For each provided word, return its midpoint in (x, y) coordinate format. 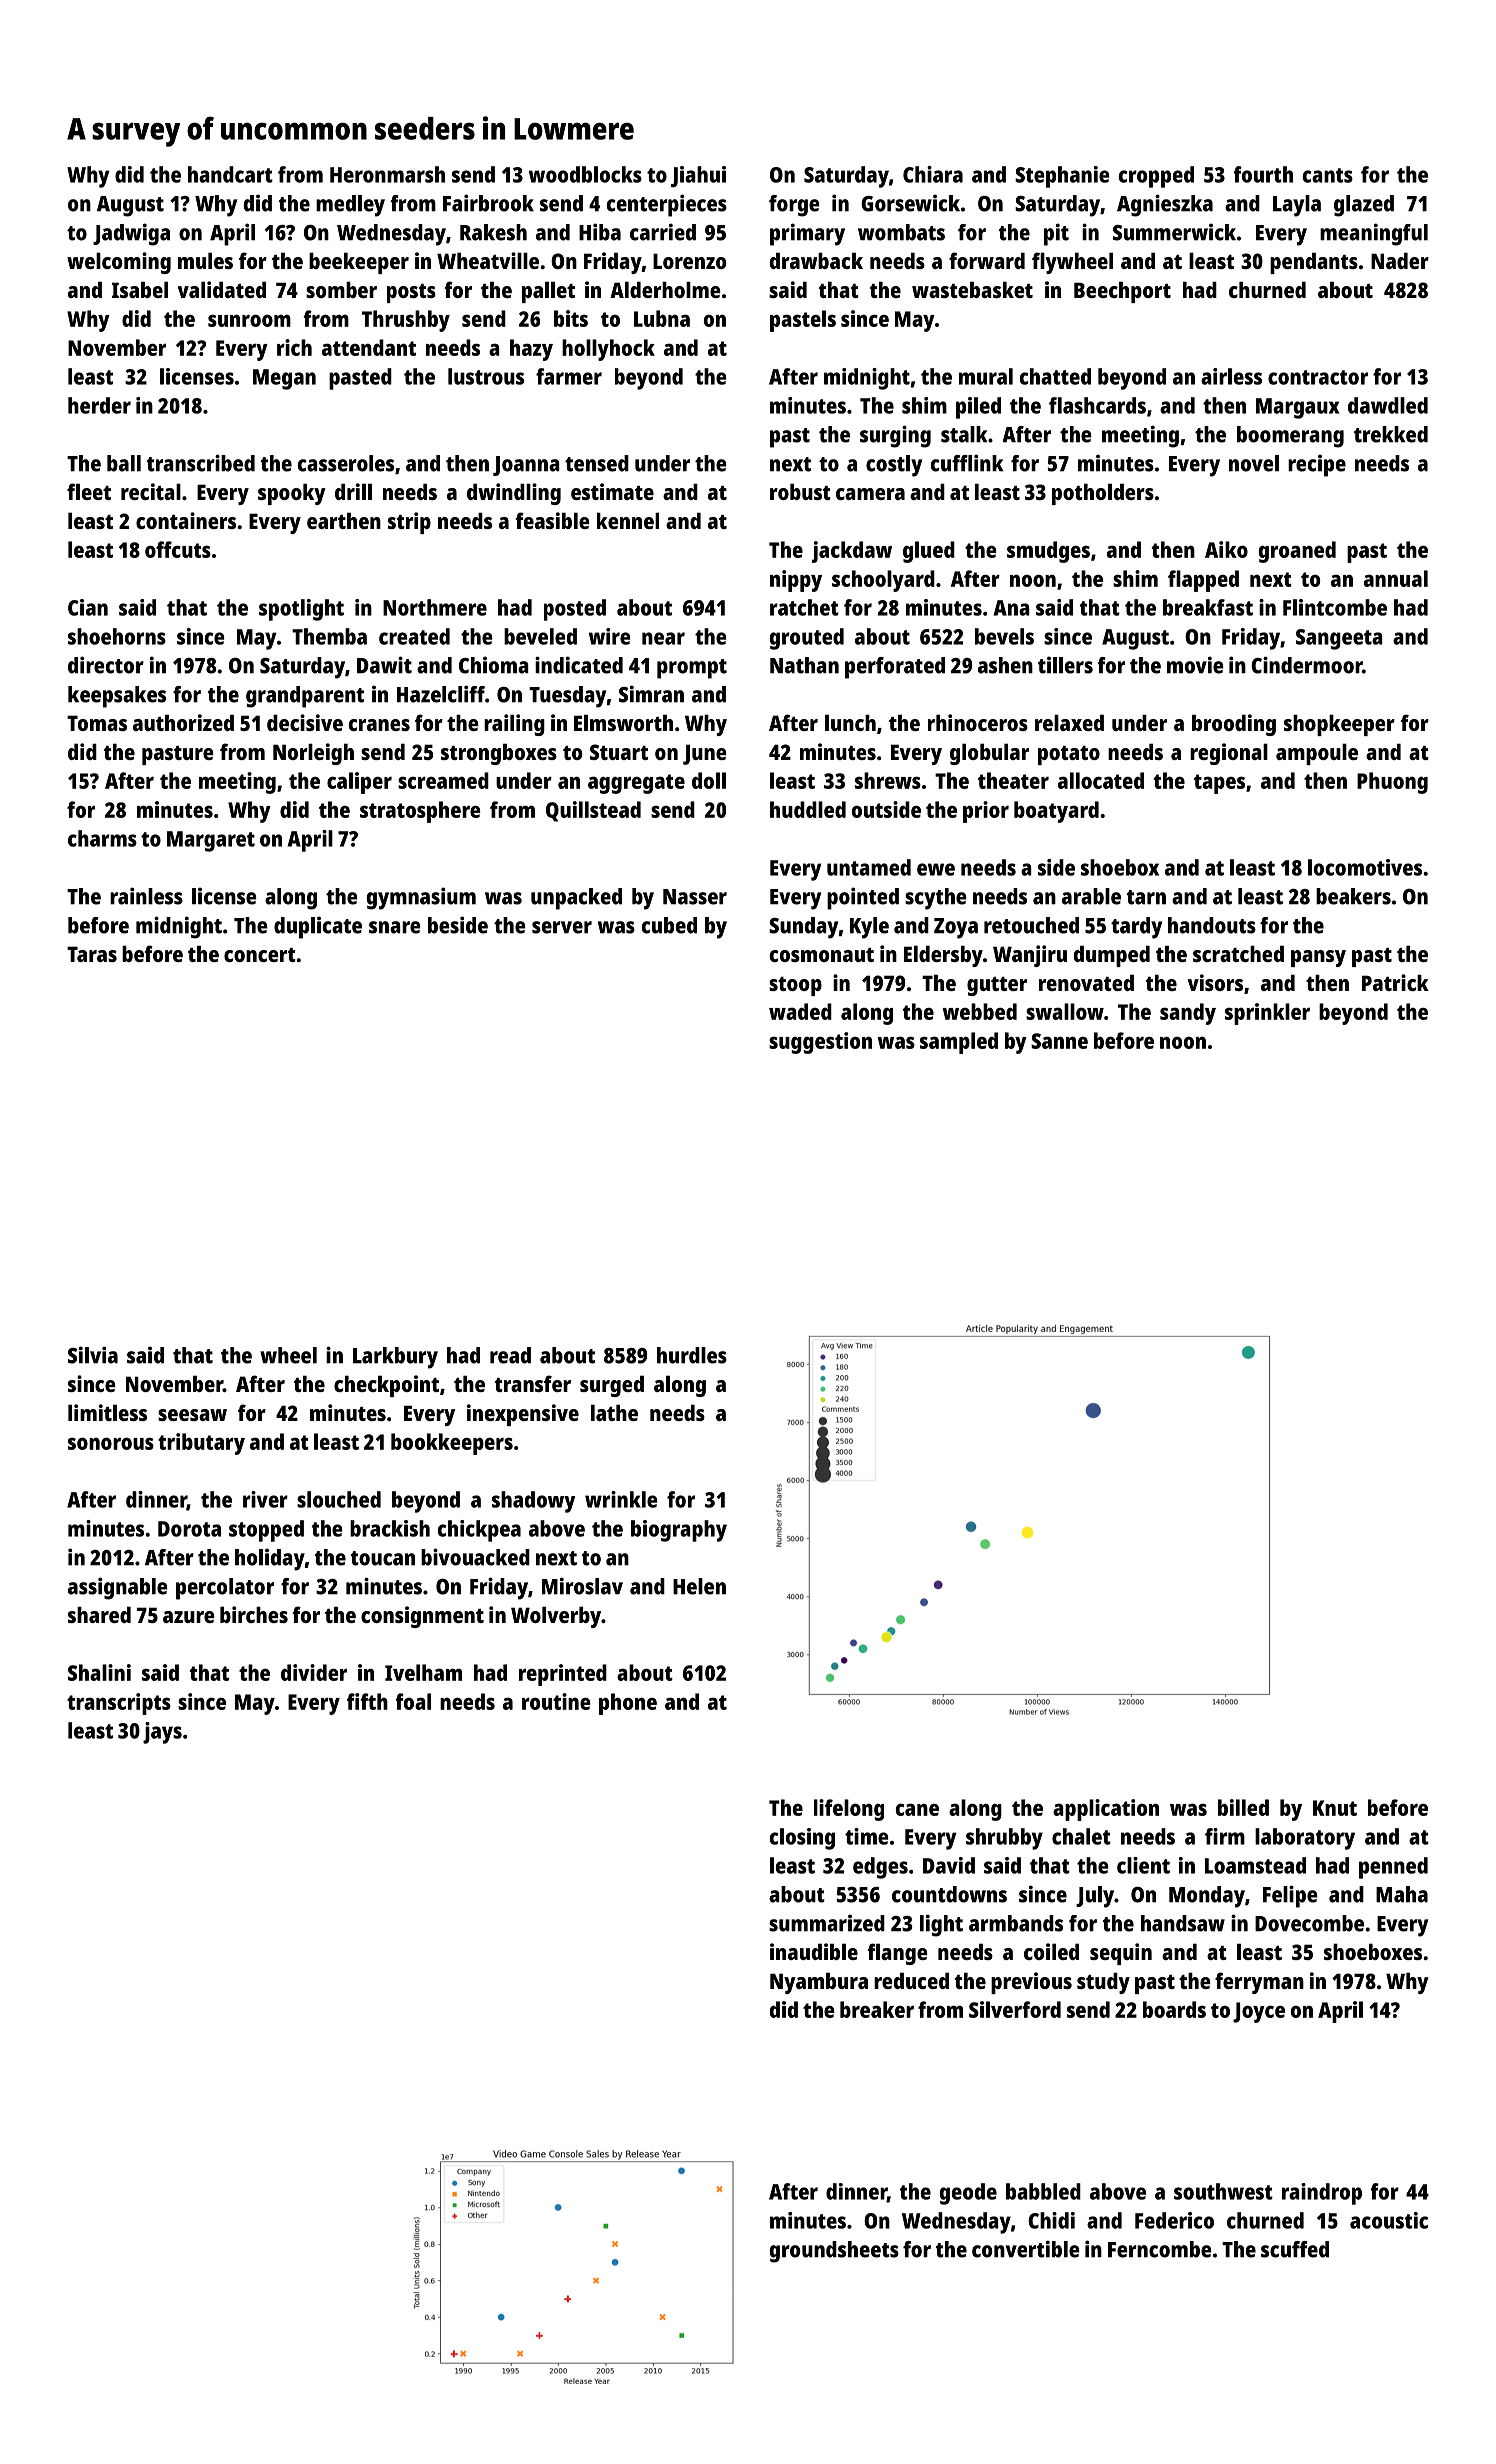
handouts (1212, 925)
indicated (579, 665)
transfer (533, 1383)
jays (162, 1733)
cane (917, 1809)
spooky (292, 494)
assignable (118, 1588)
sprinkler (1267, 1014)
